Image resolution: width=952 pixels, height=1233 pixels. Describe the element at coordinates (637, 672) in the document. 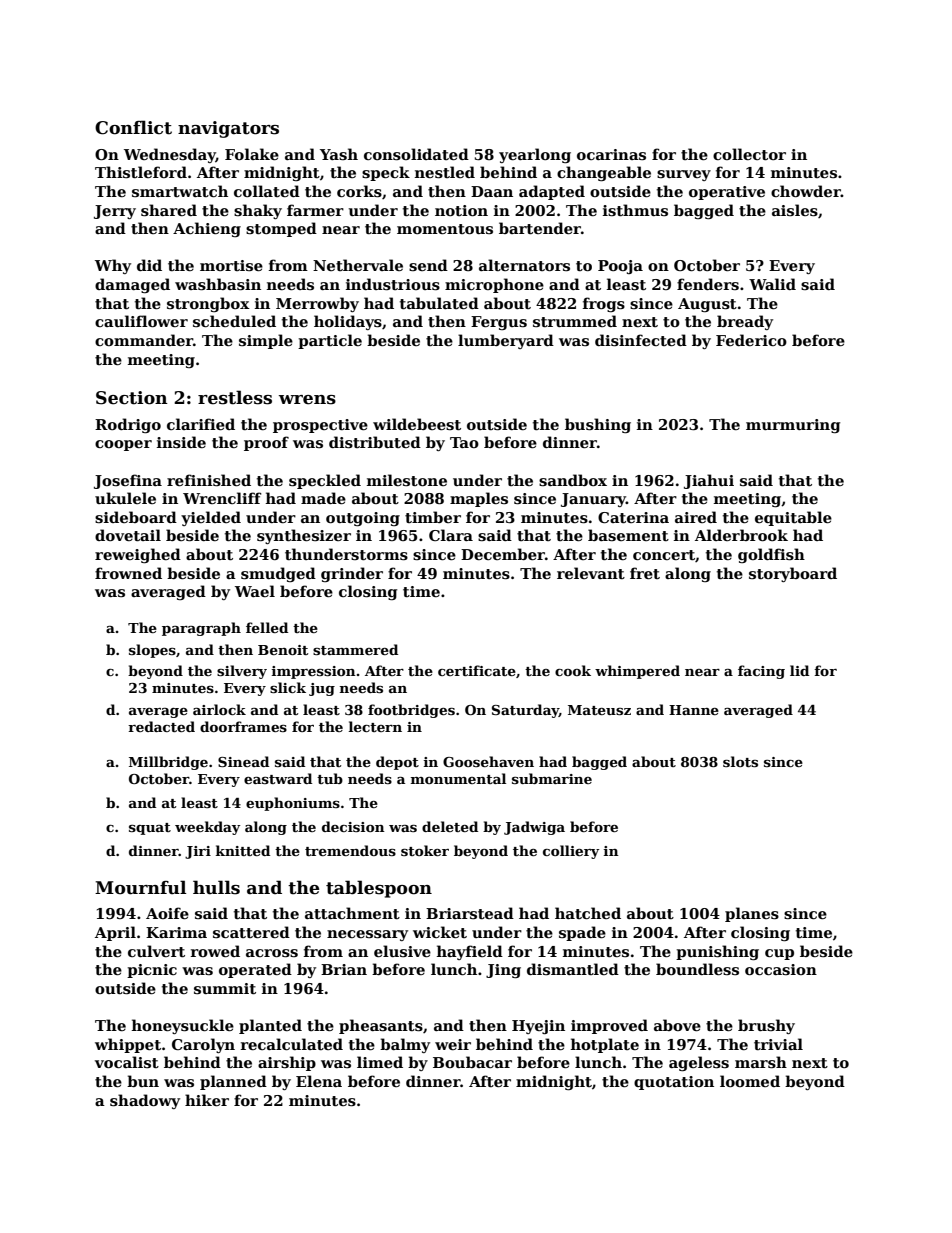

I see `whimpered` at that location.
